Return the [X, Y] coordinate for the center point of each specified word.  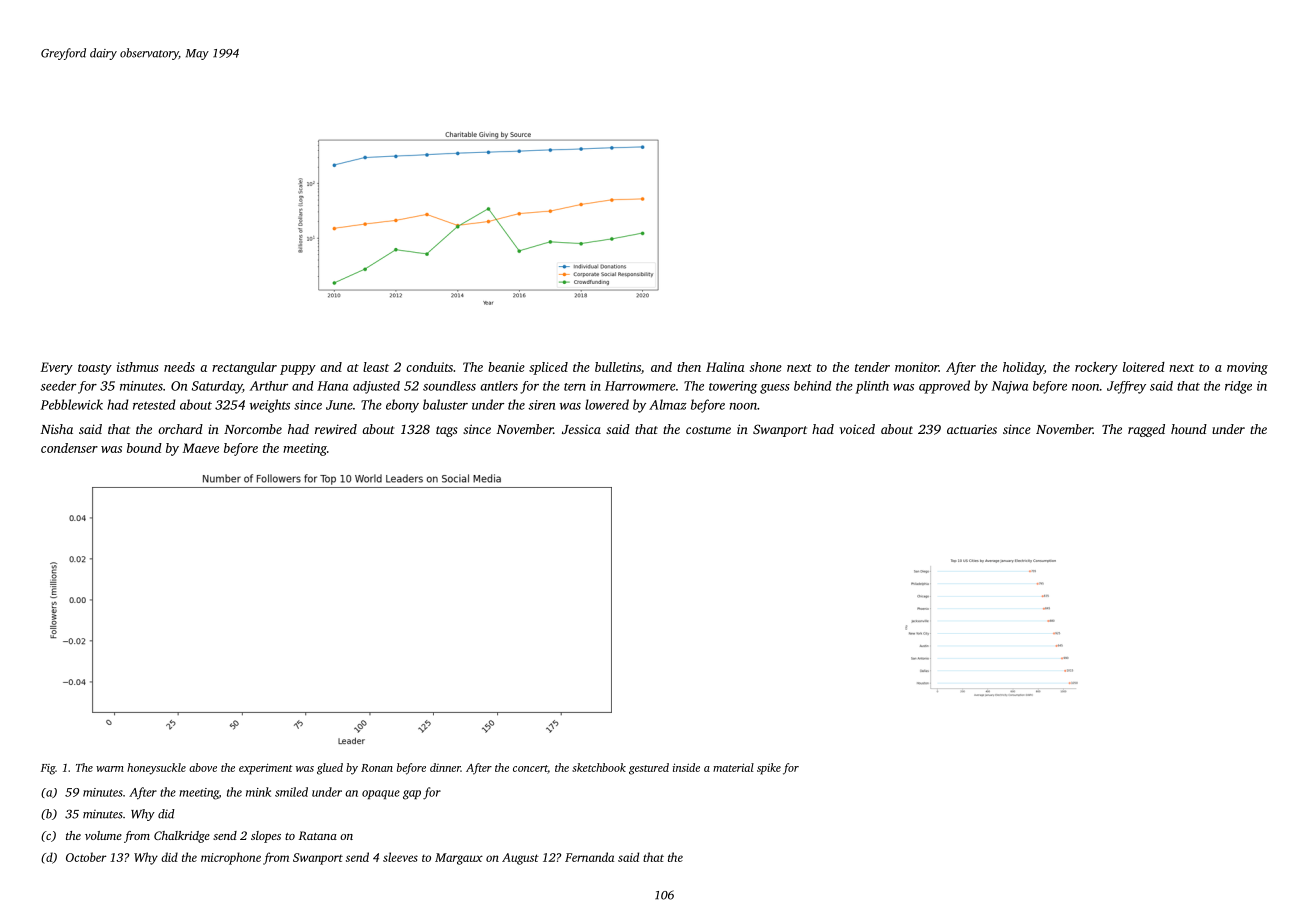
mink [258, 792]
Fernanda [589, 857]
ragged [1146, 430]
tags [447, 431]
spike [769, 769]
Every [56, 368]
